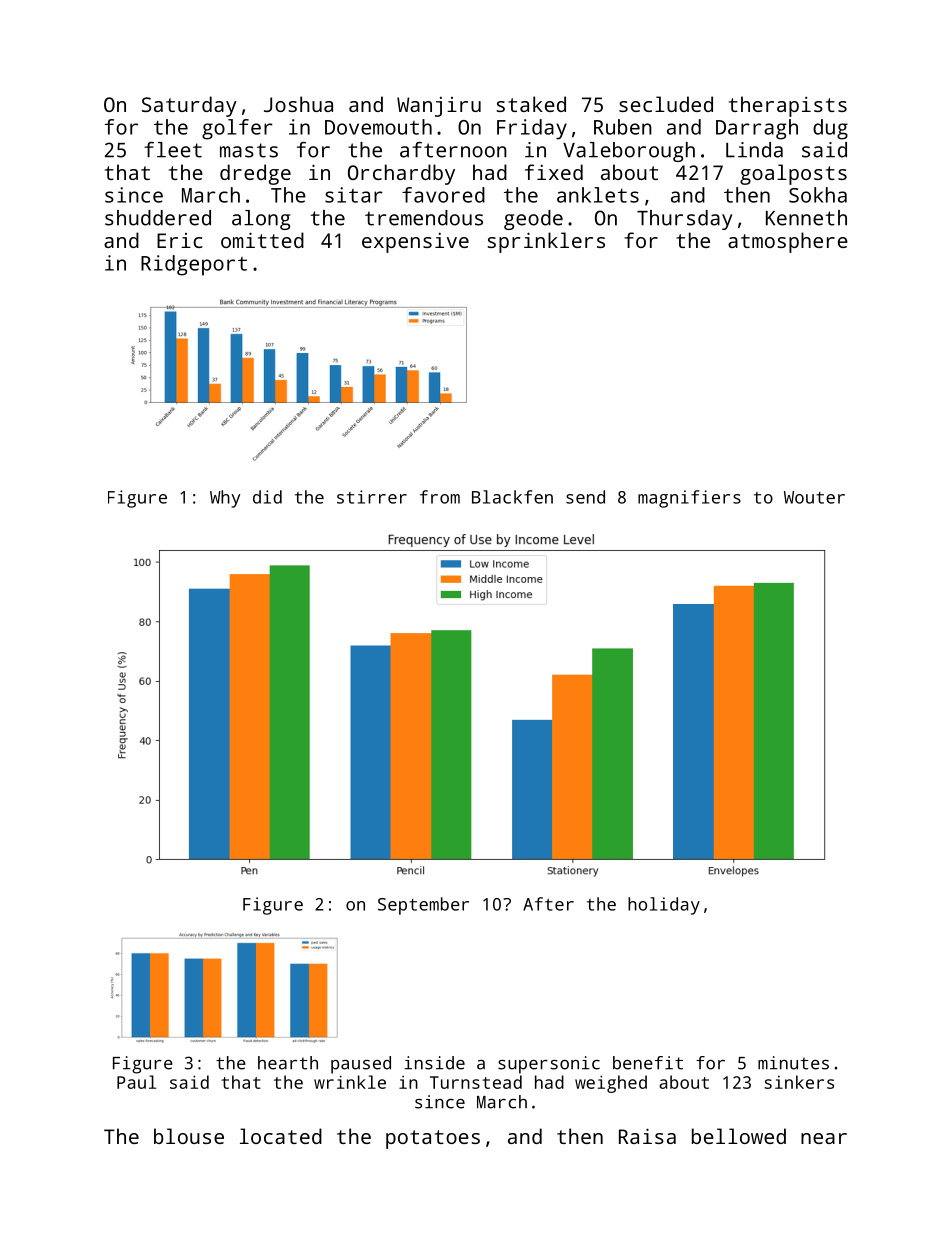  What do you see at coordinates (288, 1063) in the image?
I see `hearth` at bounding box center [288, 1063].
